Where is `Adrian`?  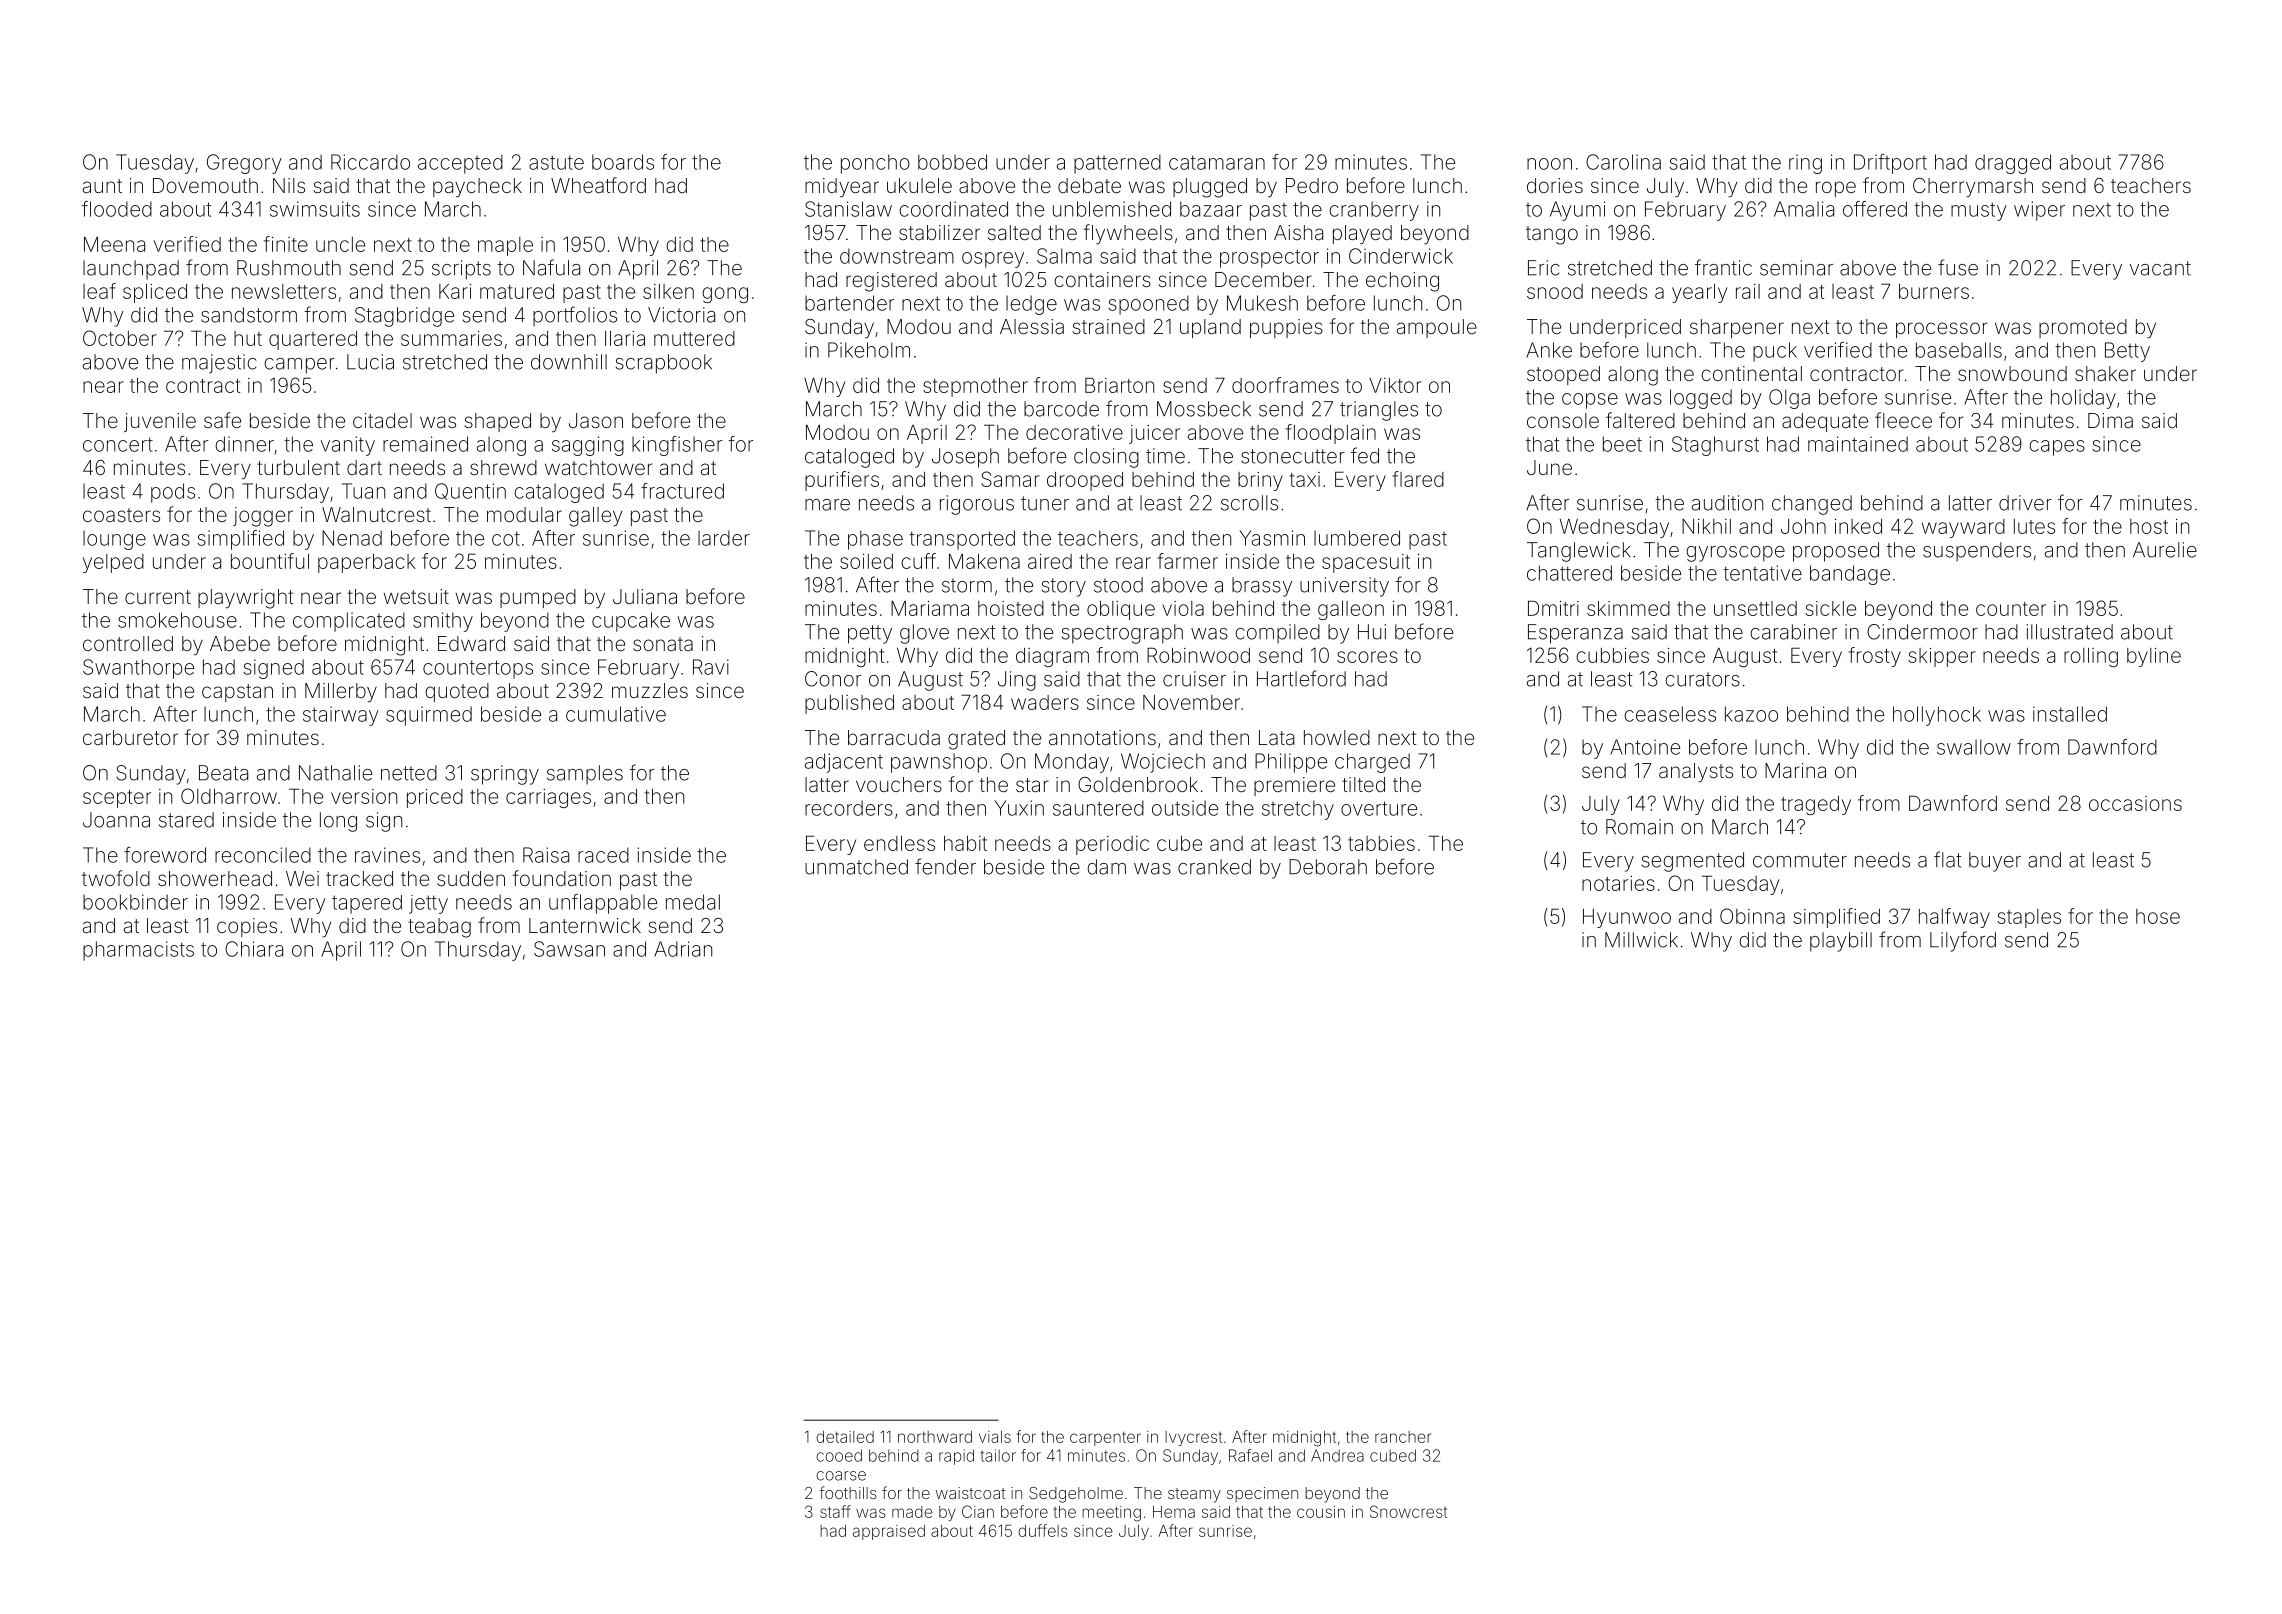
Adrian is located at coordinates (683, 949).
